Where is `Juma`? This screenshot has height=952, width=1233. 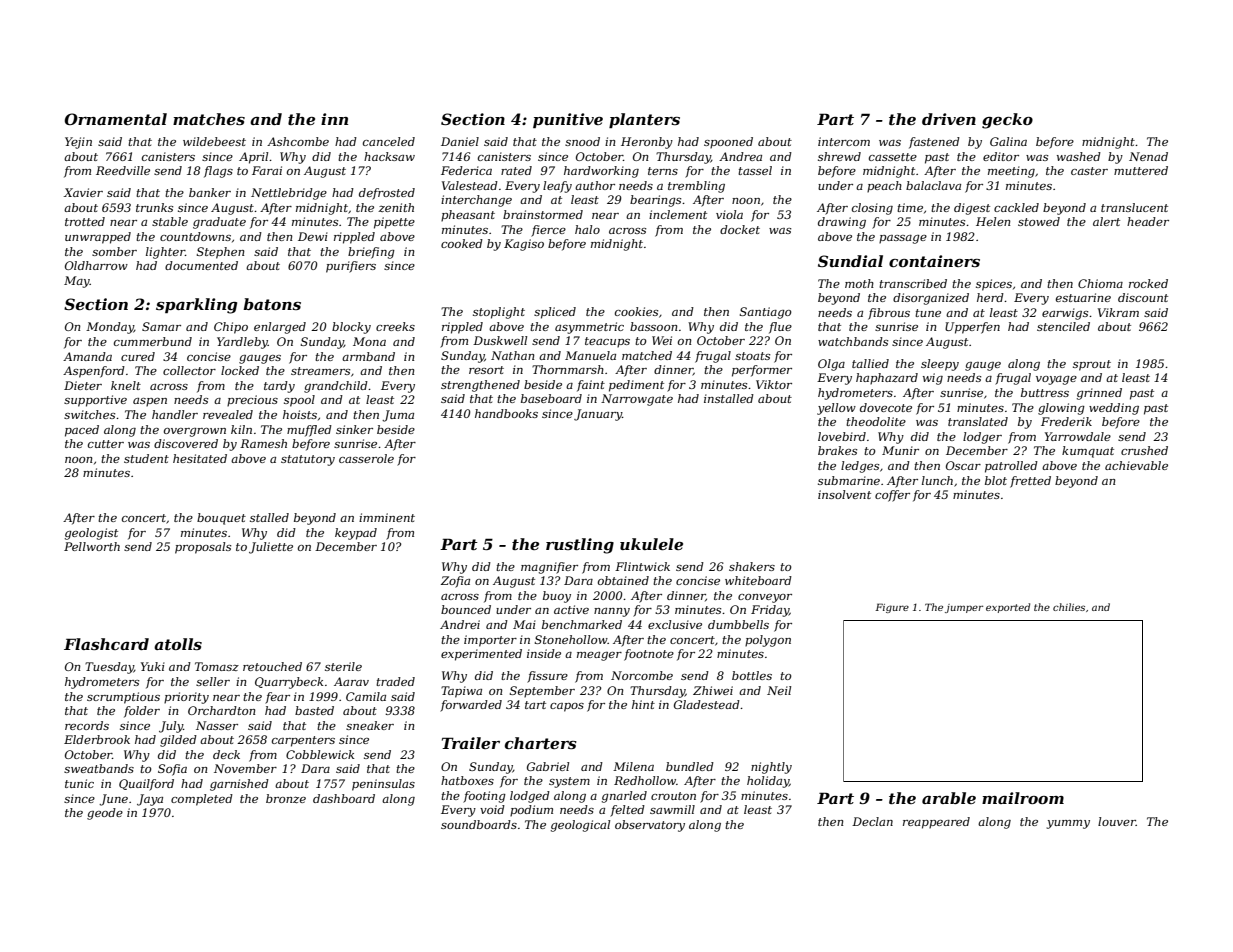
Juma is located at coordinates (398, 416).
